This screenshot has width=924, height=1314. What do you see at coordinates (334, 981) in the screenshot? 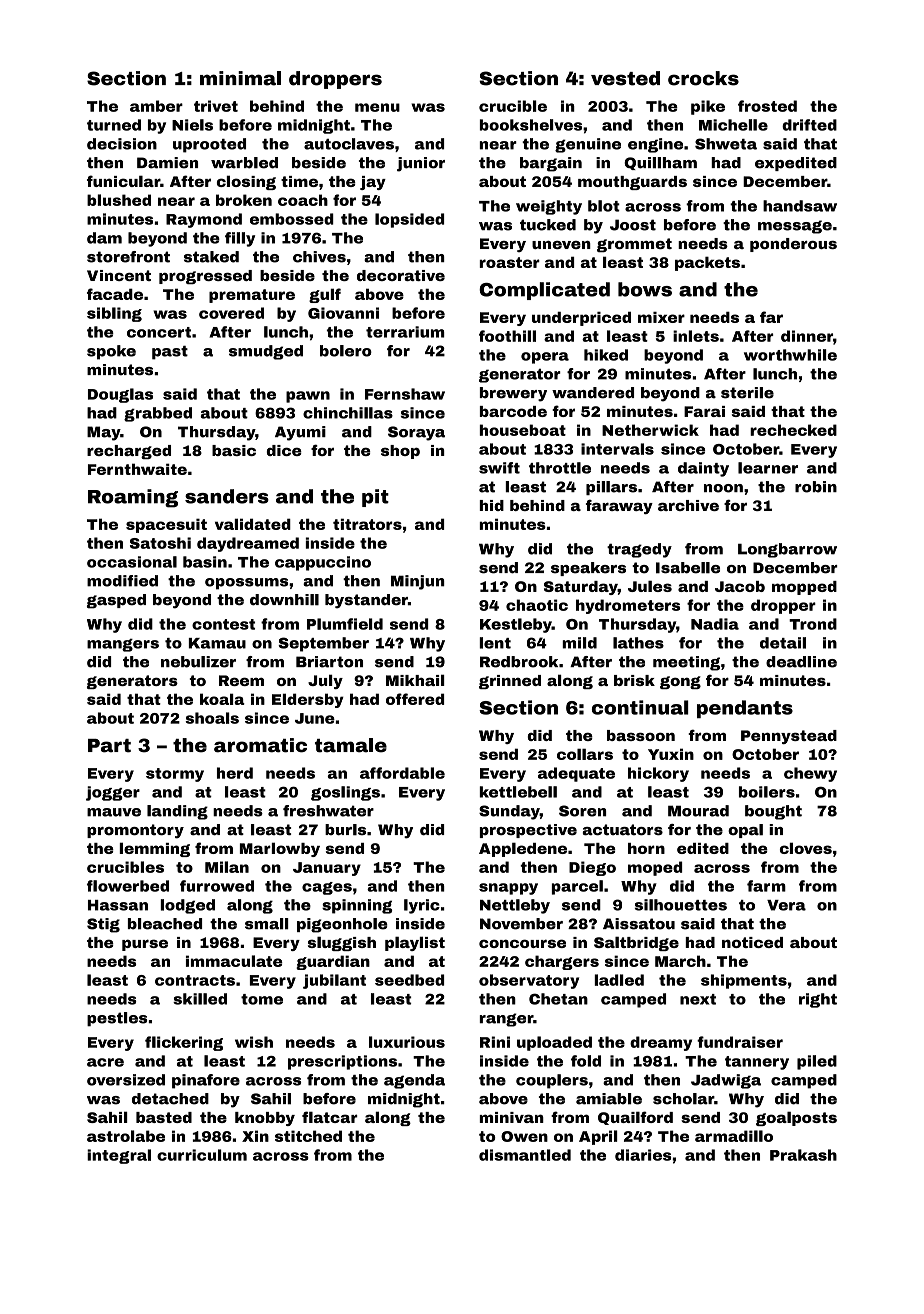
I see `jubilant` at bounding box center [334, 981].
